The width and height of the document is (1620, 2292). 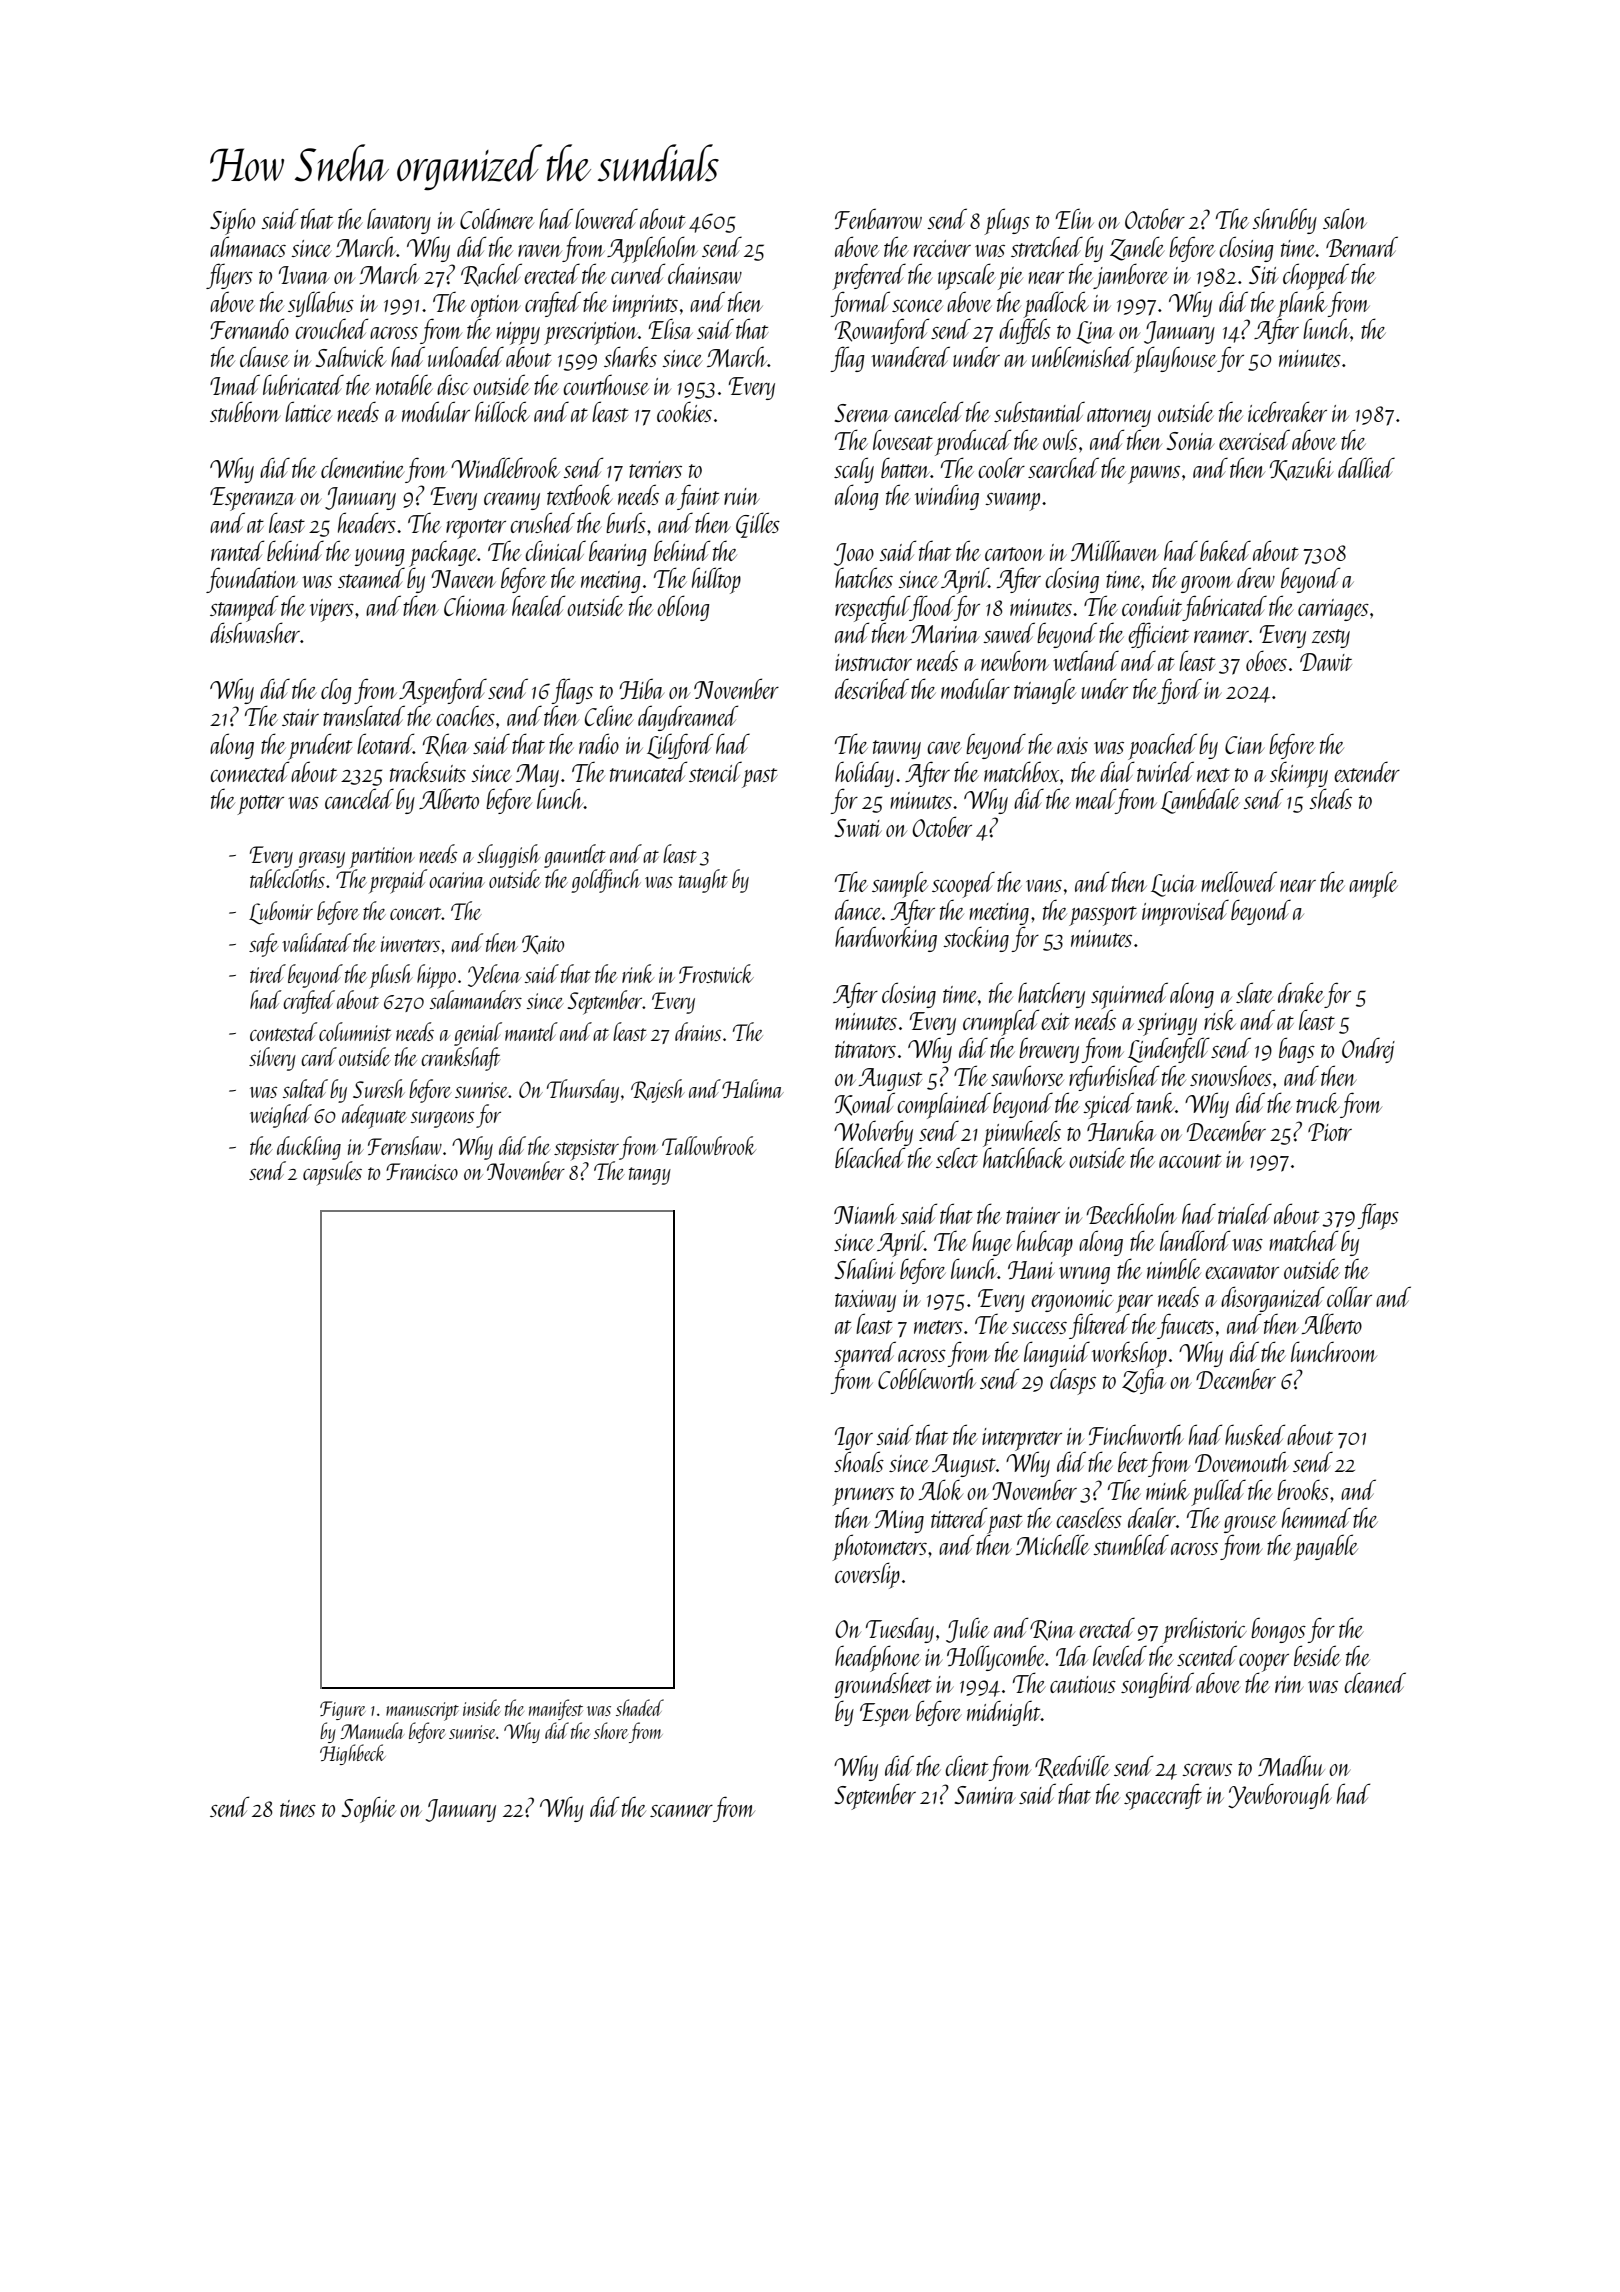 What do you see at coordinates (878, 218) in the document?
I see `Fenbarrow` at bounding box center [878, 218].
